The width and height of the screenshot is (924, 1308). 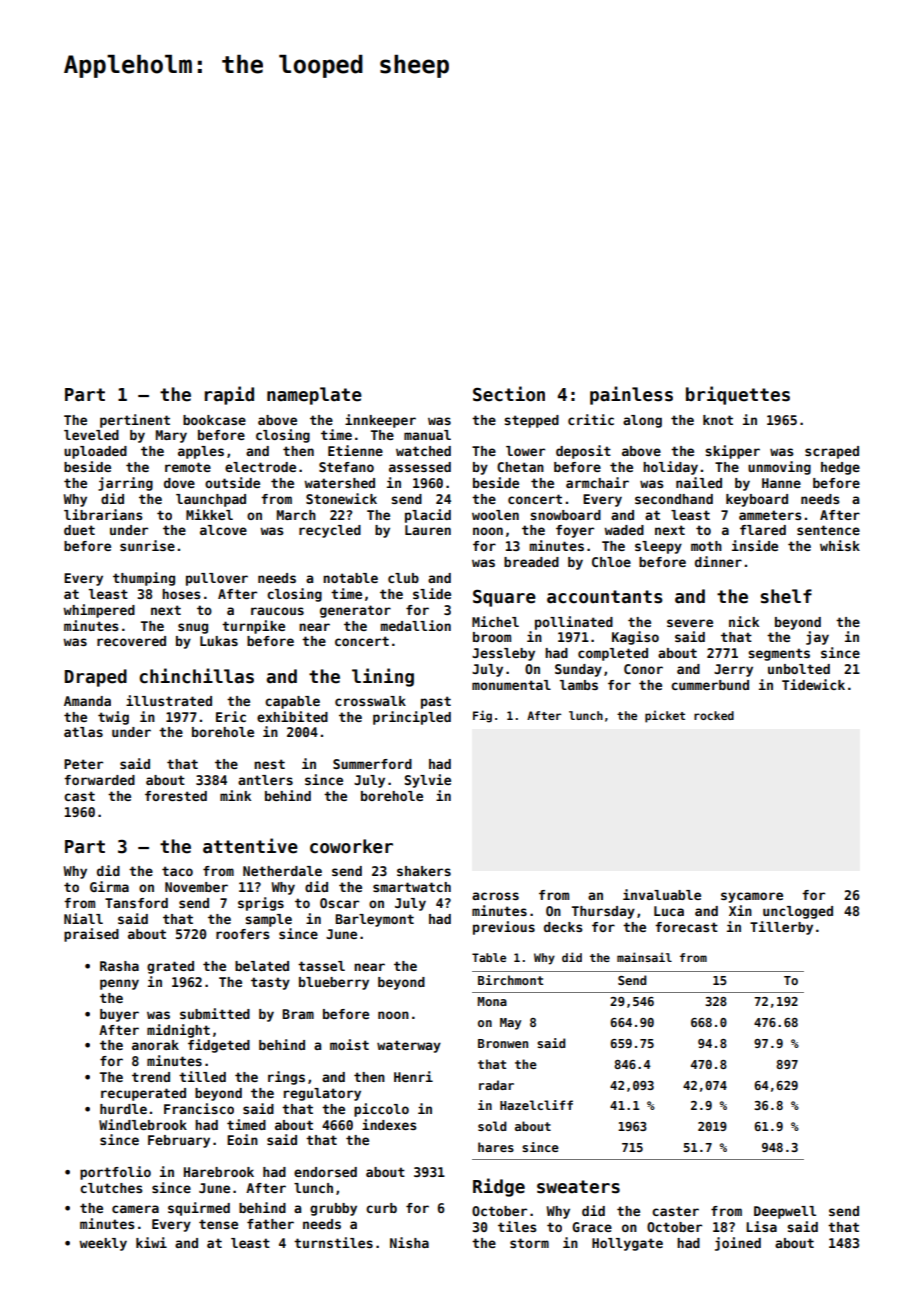 What do you see at coordinates (201, 452) in the screenshot?
I see `apples` at bounding box center [201, 452].
